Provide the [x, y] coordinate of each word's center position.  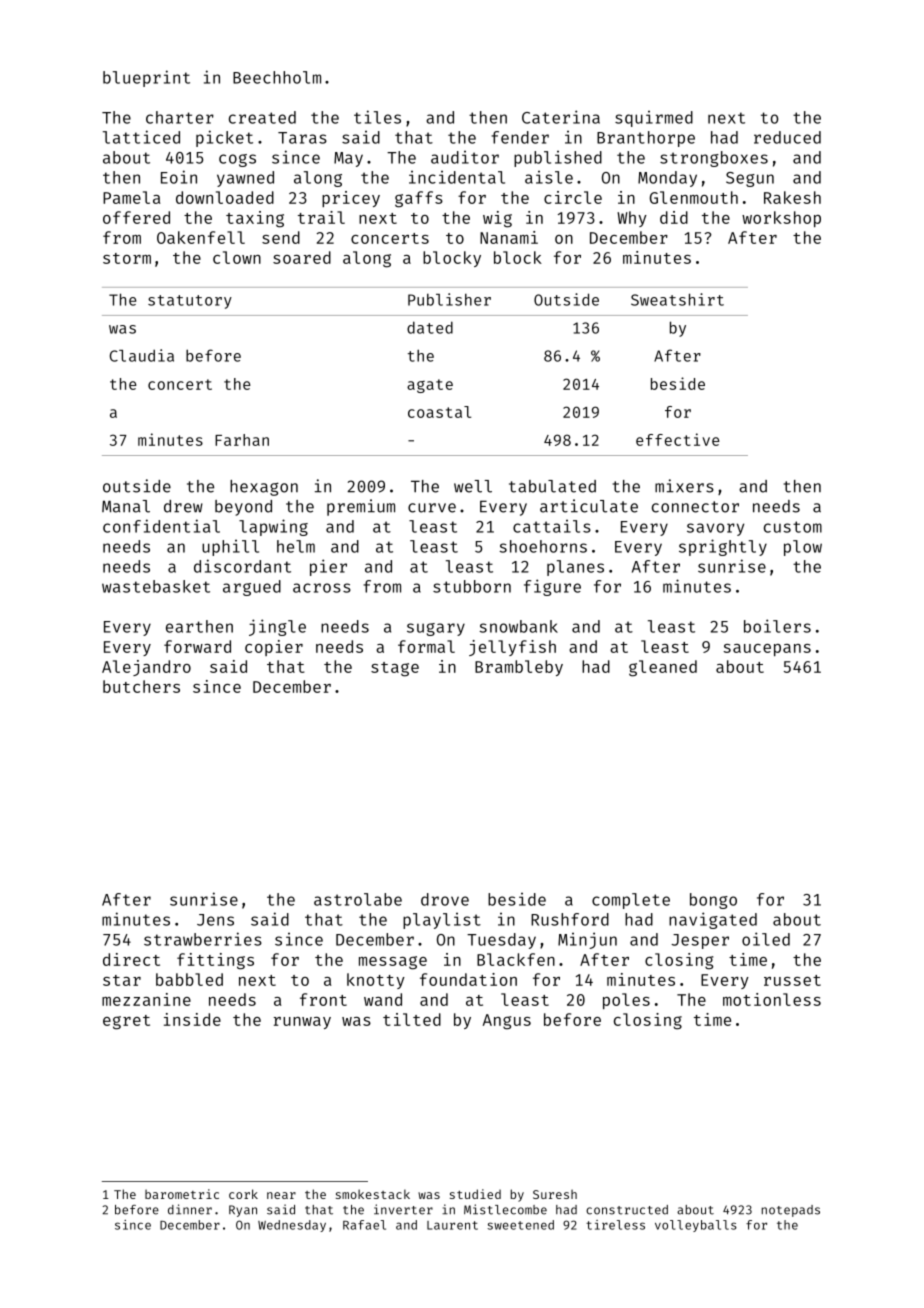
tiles [377, 117]
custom [793, 527]
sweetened [520, 1225]
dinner [190, 1209]
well [473, 486]
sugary [436, 629]
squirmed [654, 119]
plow [803, 548]
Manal [126, 506]
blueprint [146, 78]
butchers [141, 686]
